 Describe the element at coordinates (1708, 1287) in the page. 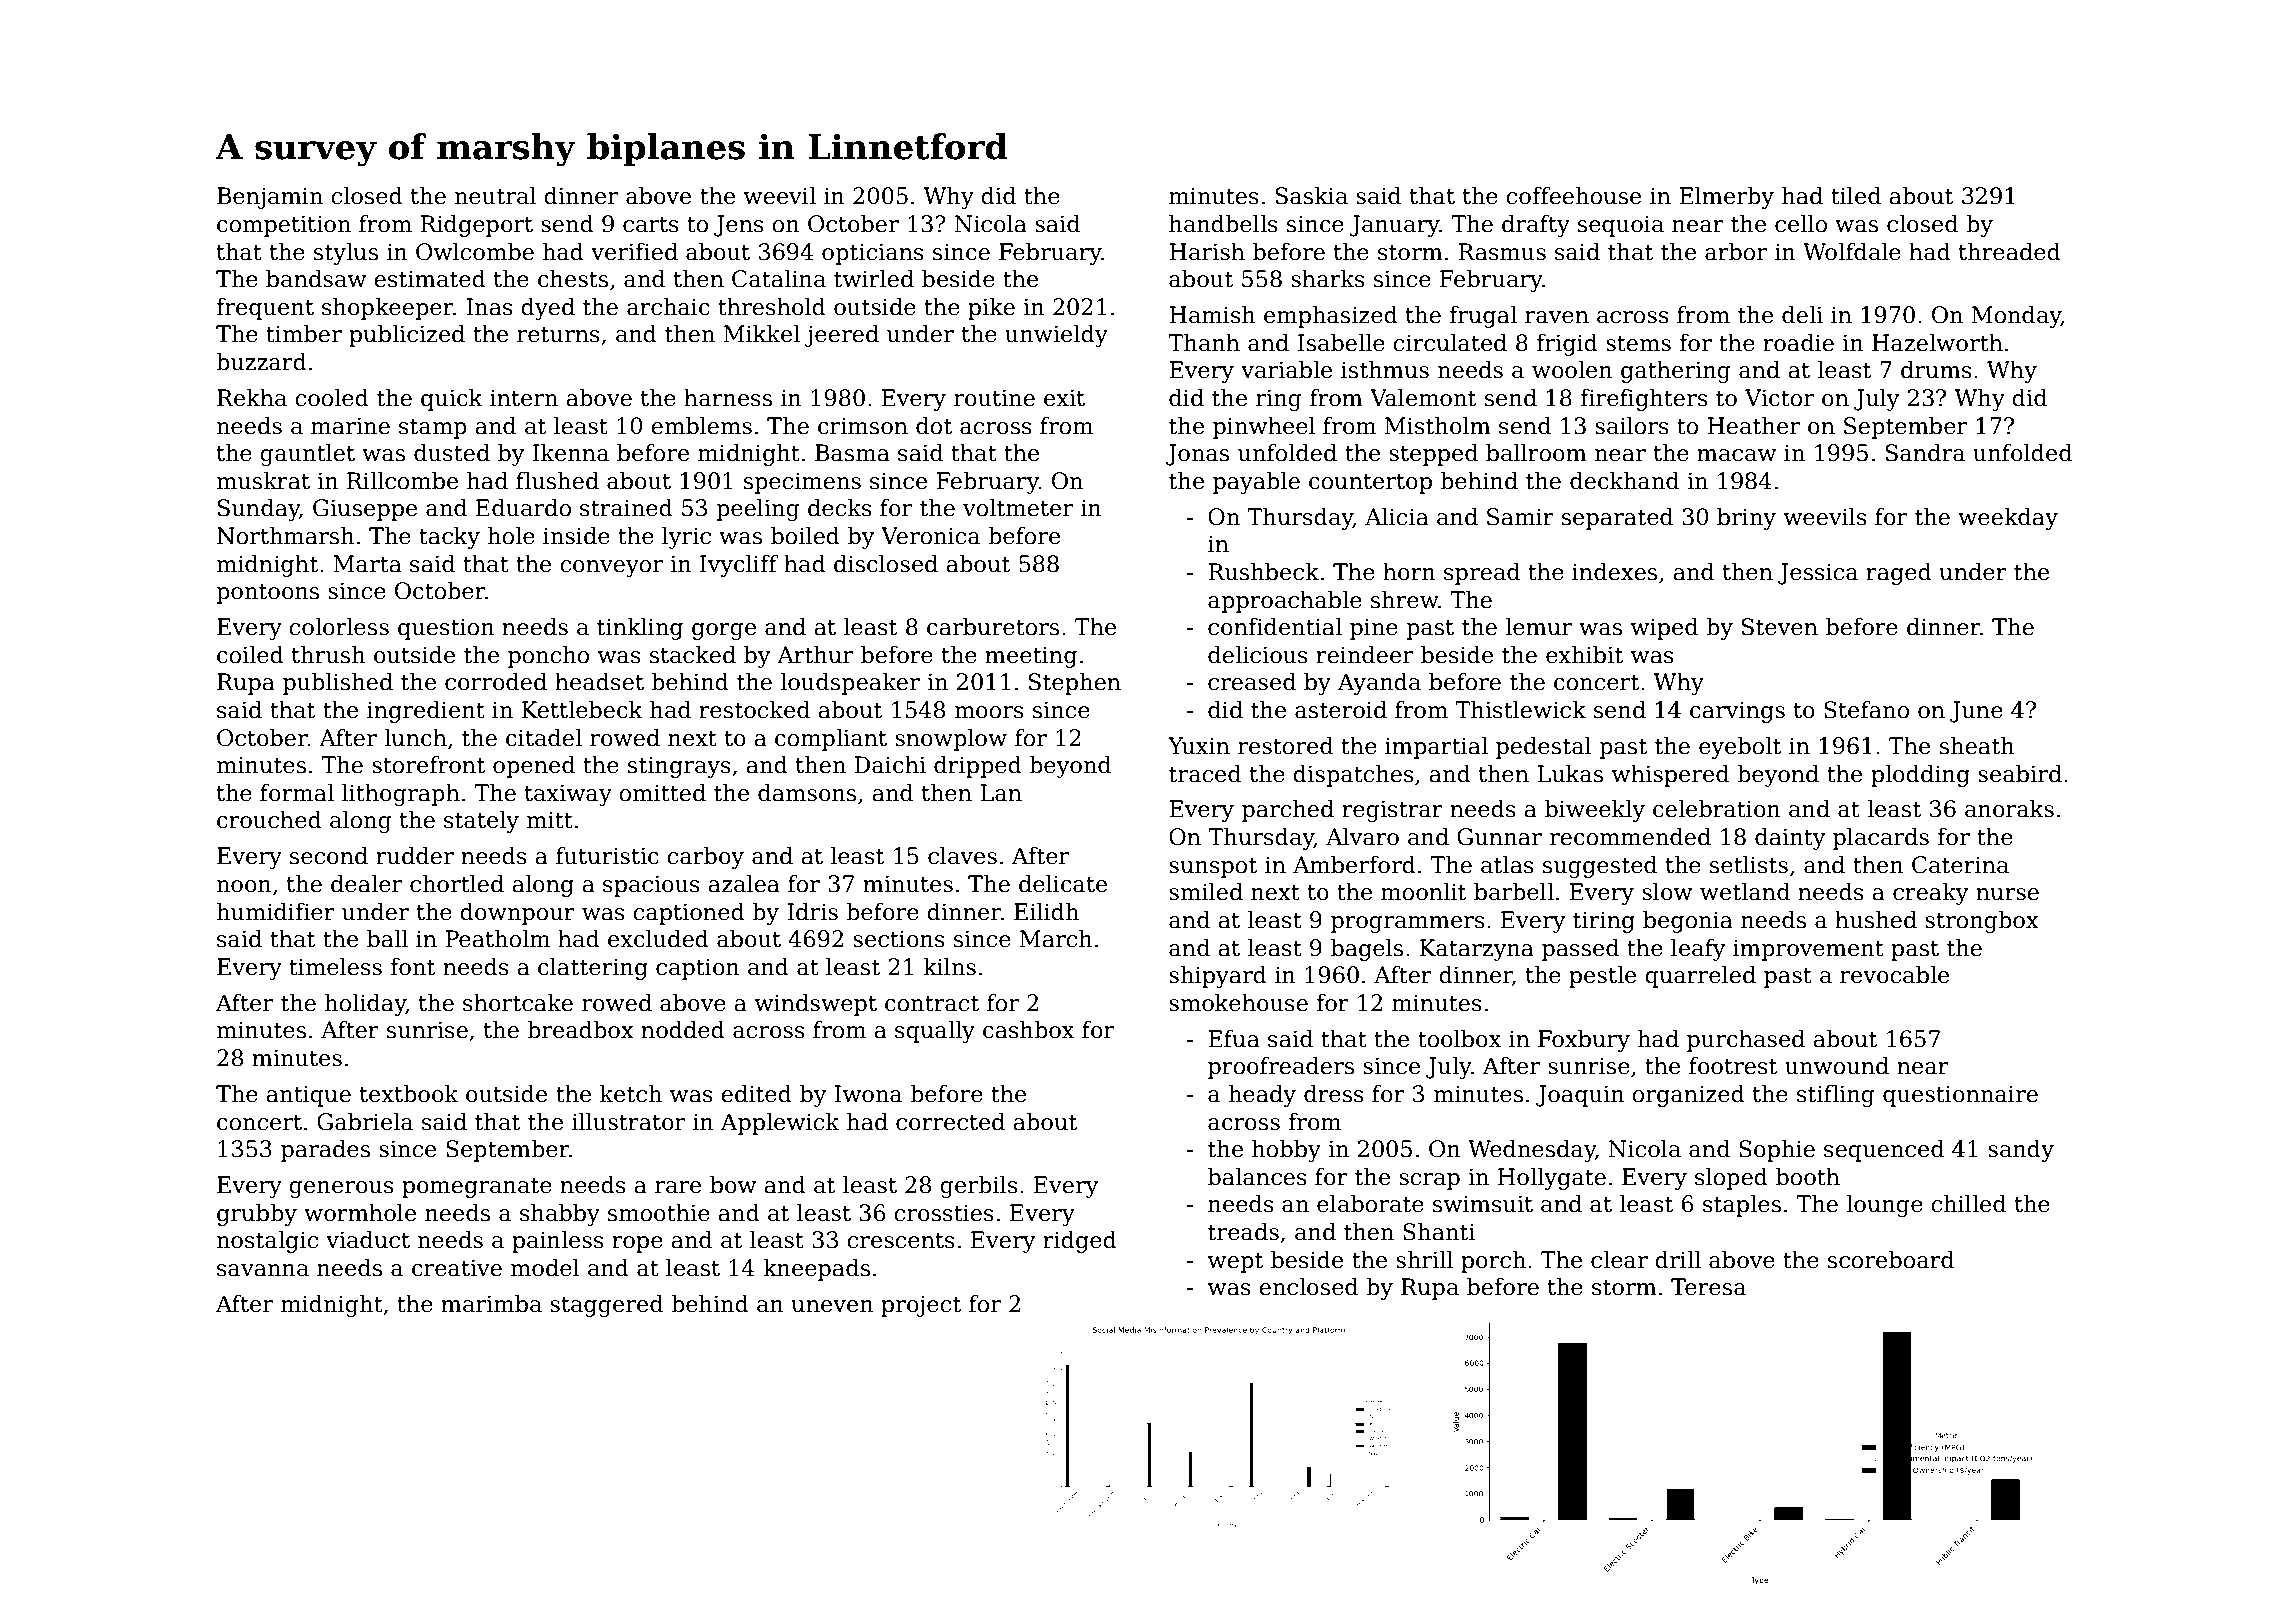

I see `Teresa` at that location.
